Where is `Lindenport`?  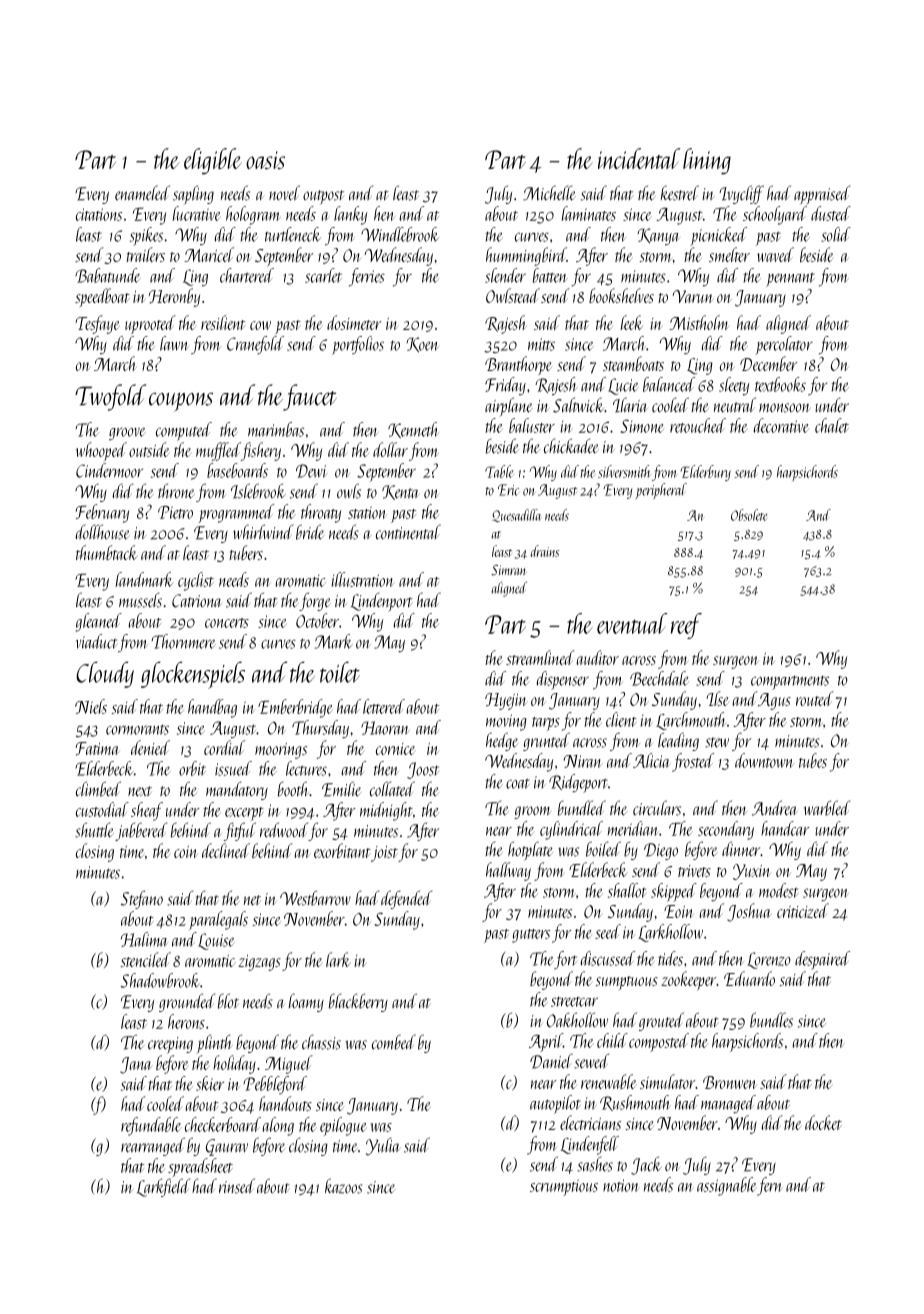
Lindenport is located at coordinates (382, 602).
